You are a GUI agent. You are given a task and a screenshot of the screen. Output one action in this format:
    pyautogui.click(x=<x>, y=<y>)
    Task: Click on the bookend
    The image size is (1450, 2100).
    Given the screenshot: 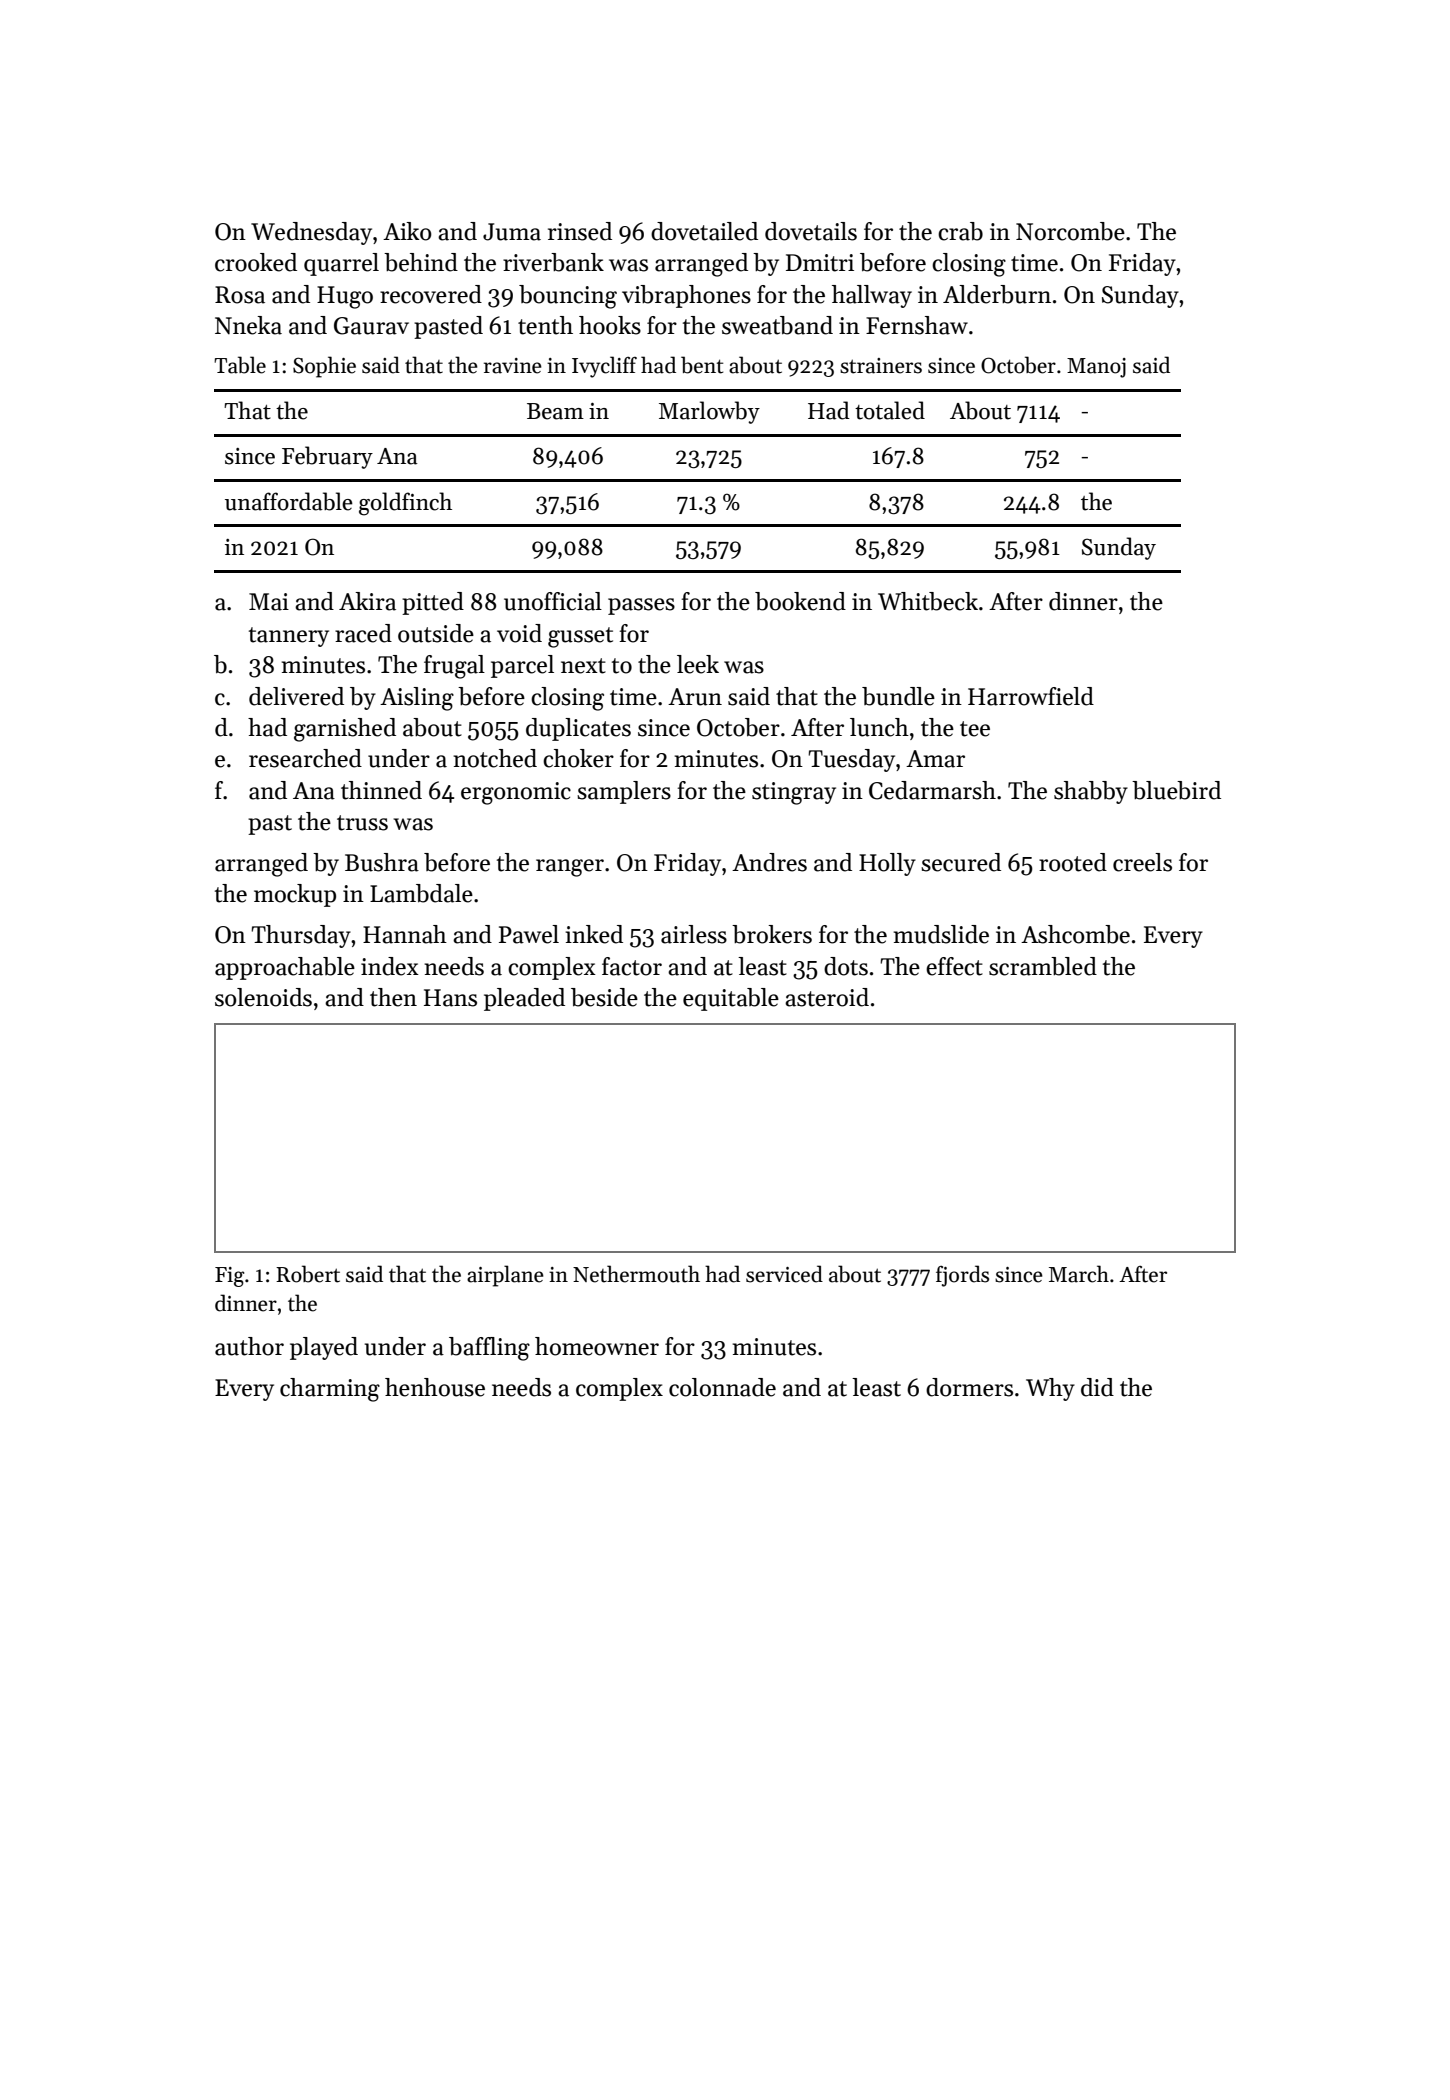 What is the action you would take?
    pyautogui.click(x=800, y=601)
